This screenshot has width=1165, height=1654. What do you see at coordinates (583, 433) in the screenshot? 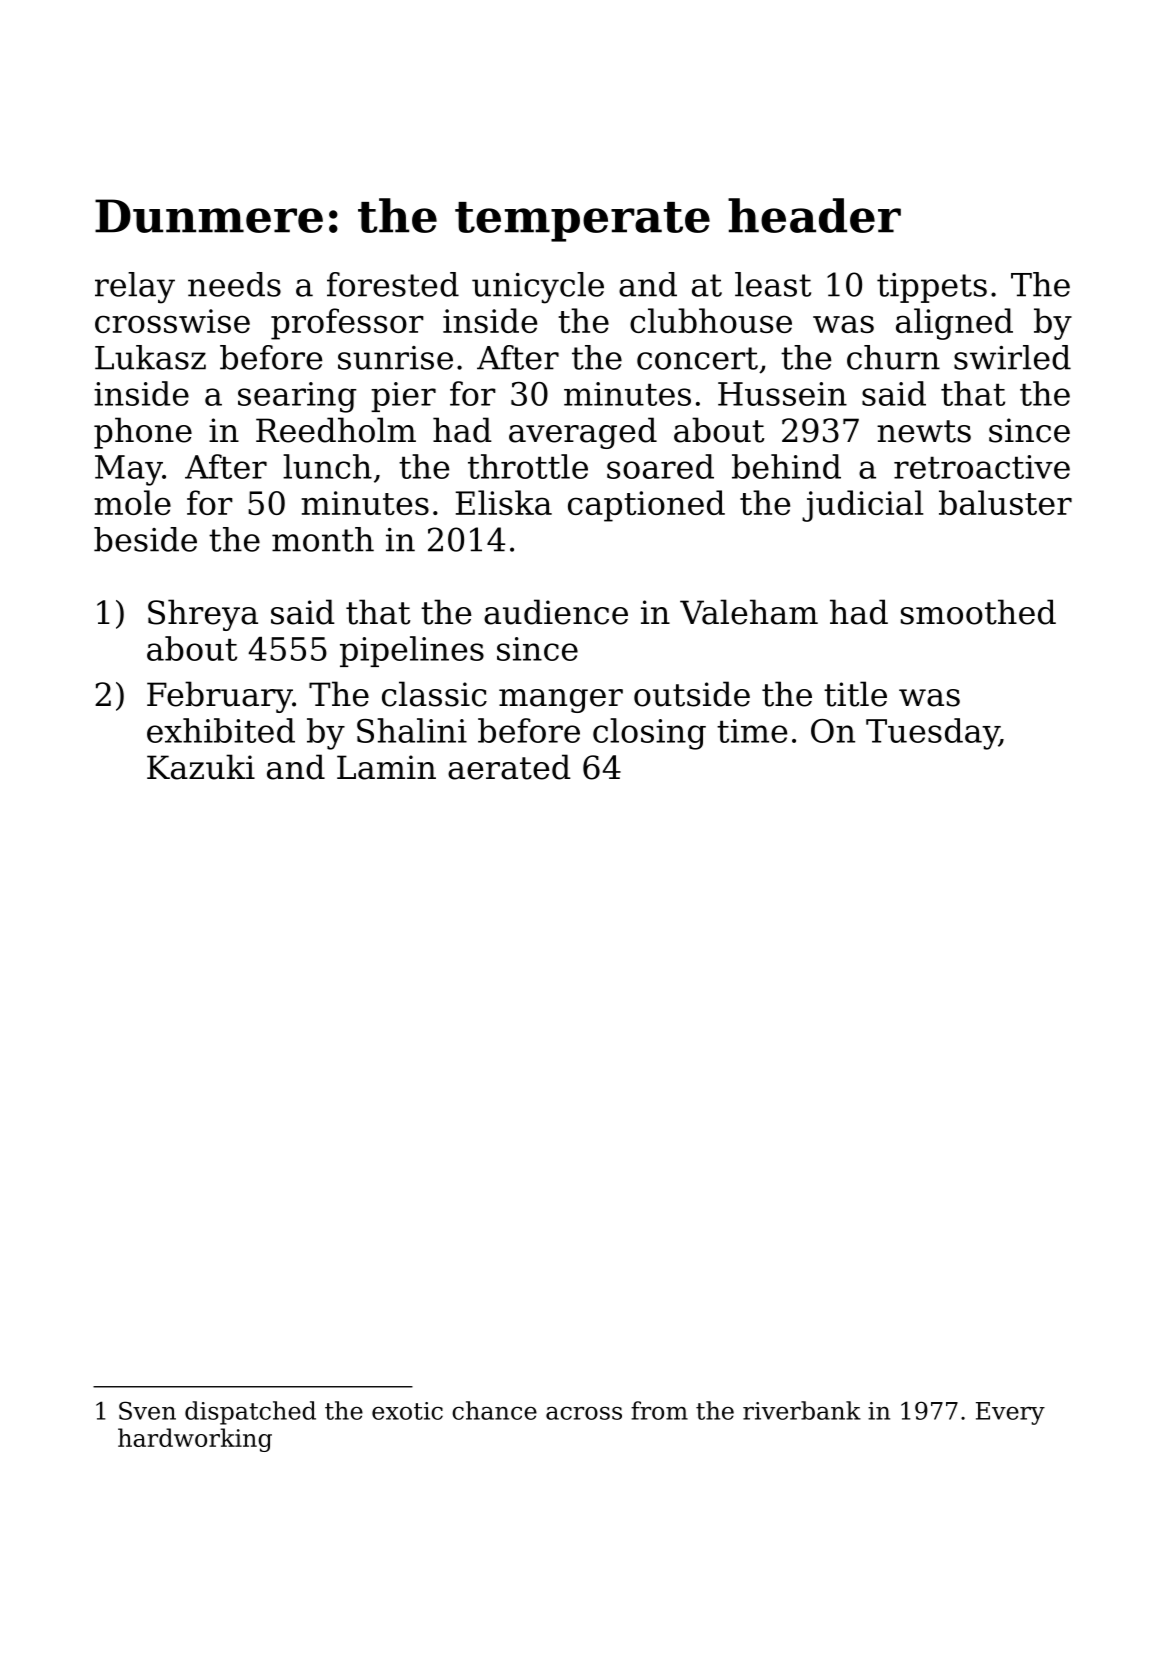
I see `averaged` at bounding box center [583, 433].
